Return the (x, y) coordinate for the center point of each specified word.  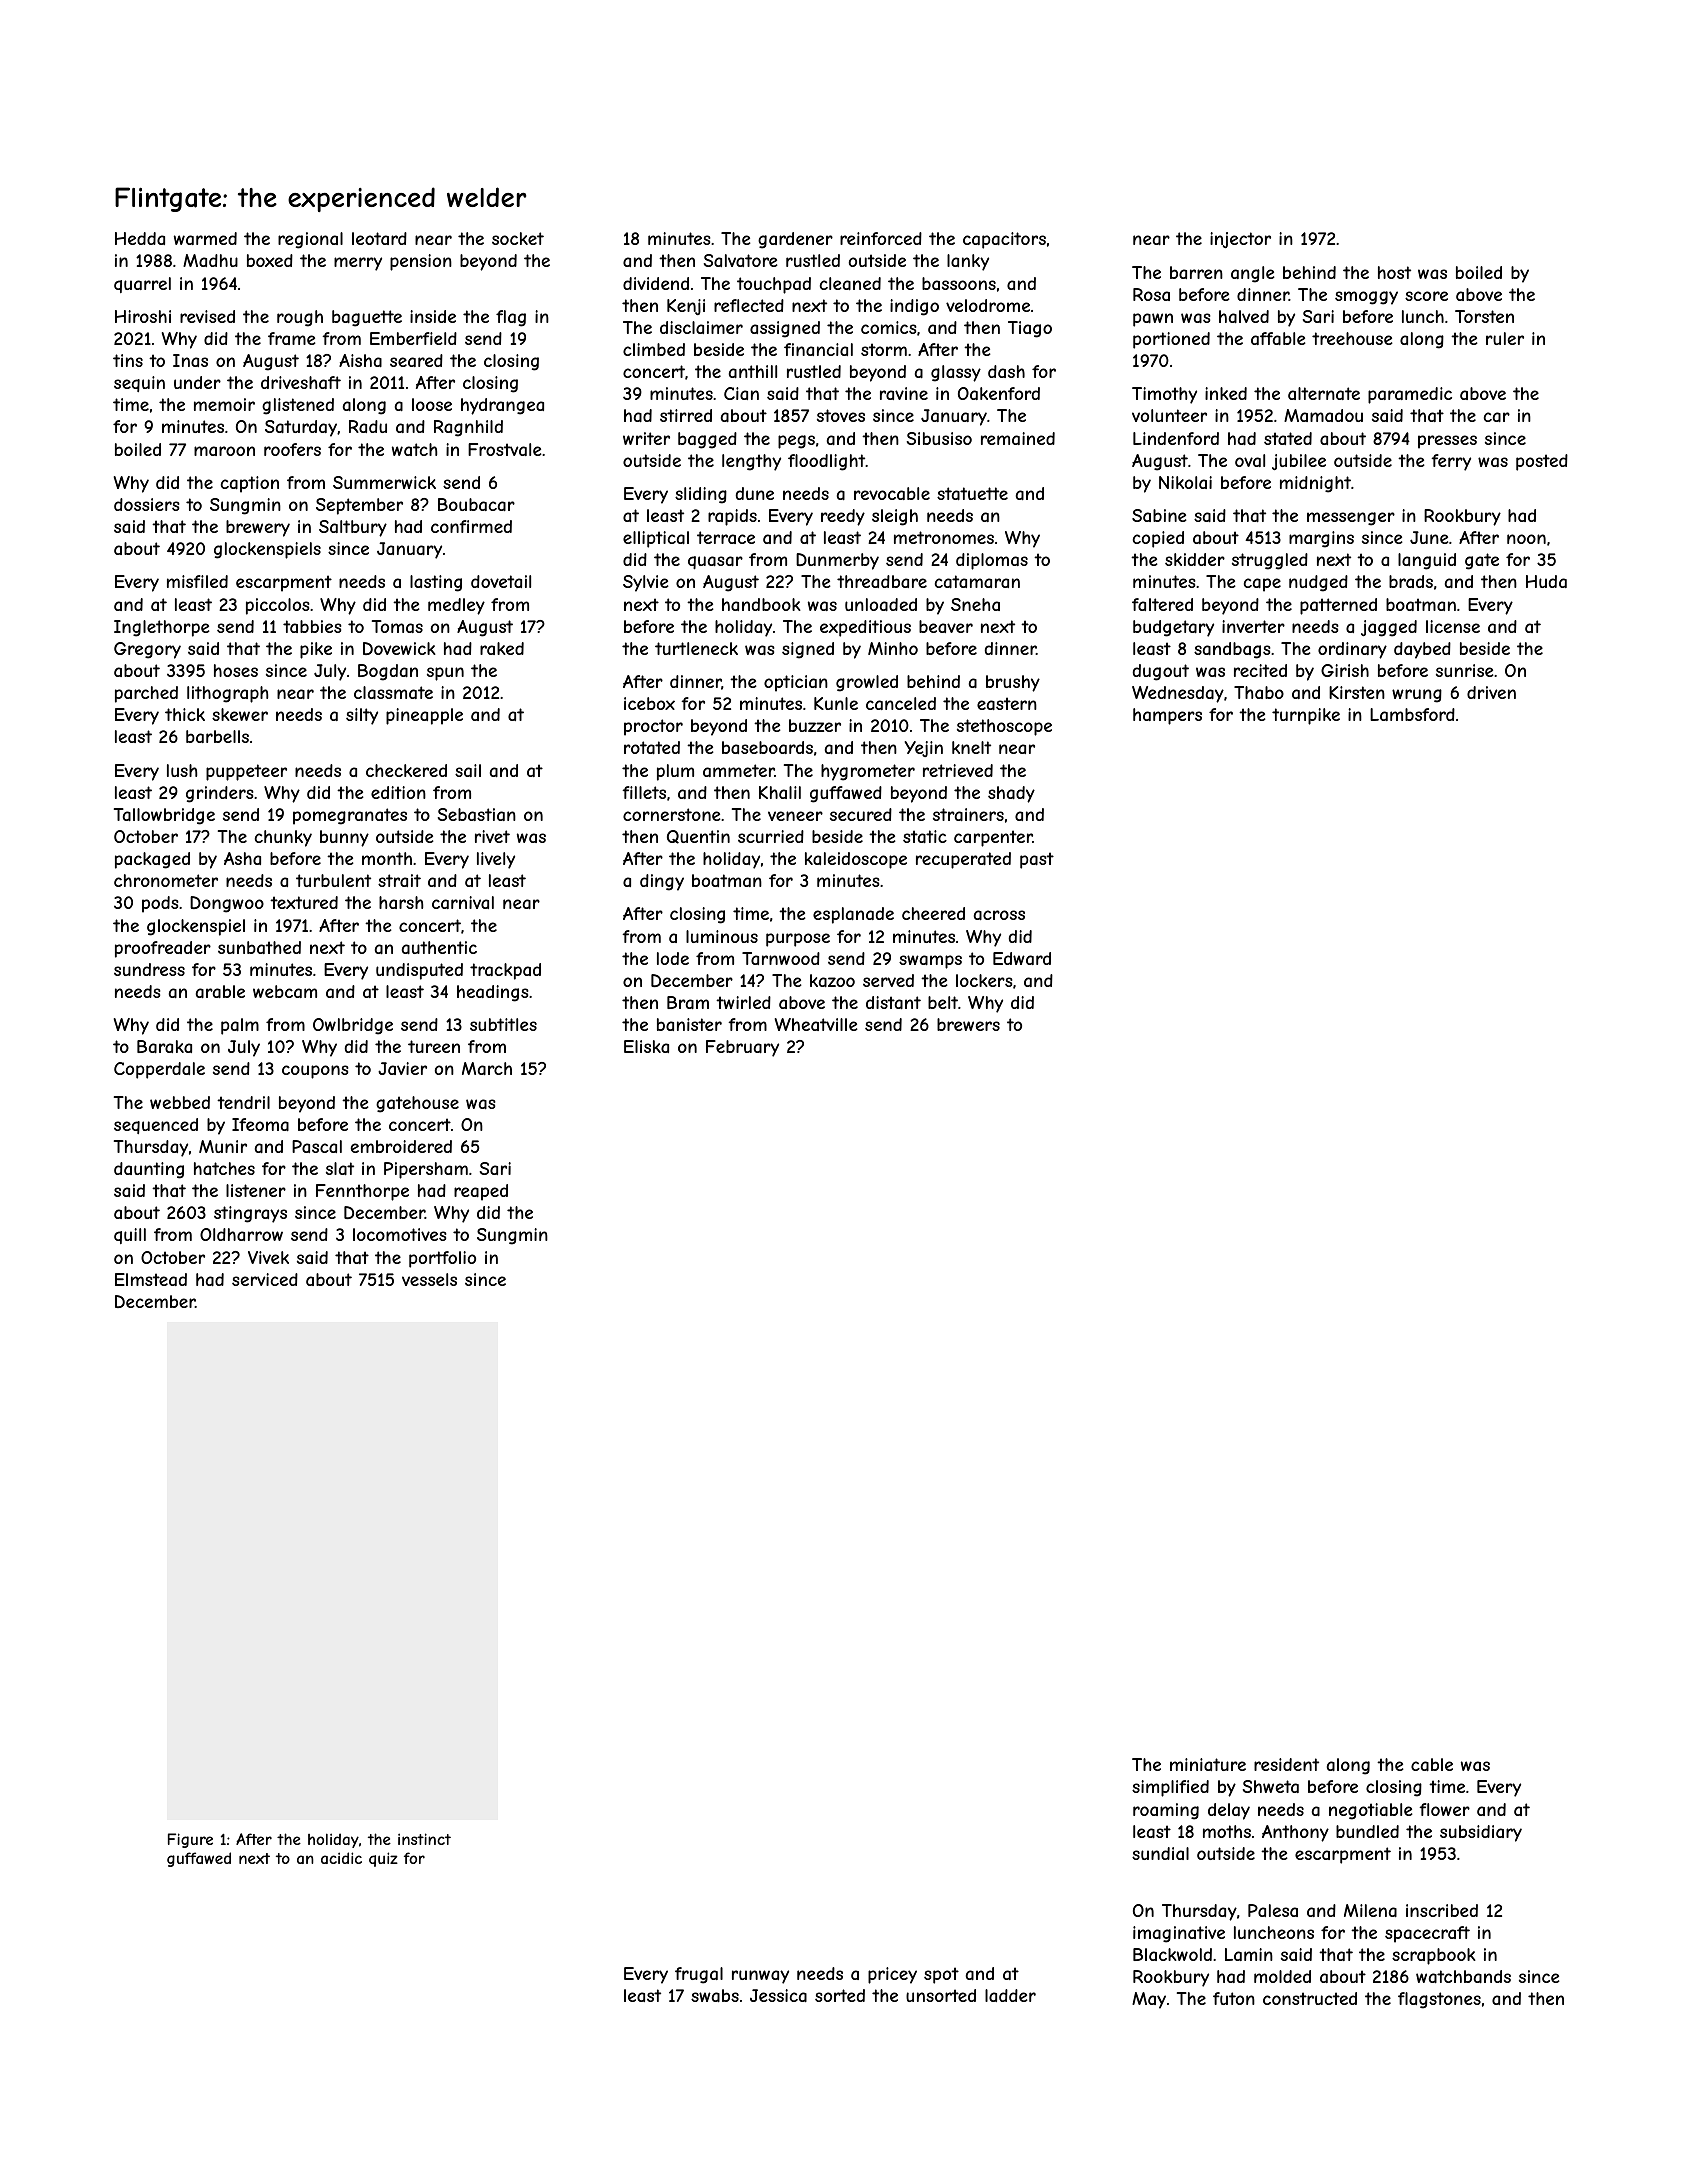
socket (518, 238)
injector (1240, 240)
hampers (1167, 716)
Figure (190, 1840)
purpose (798, 940)
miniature (1208, 1764)
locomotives (400, 1234)
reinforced (881, 238)
